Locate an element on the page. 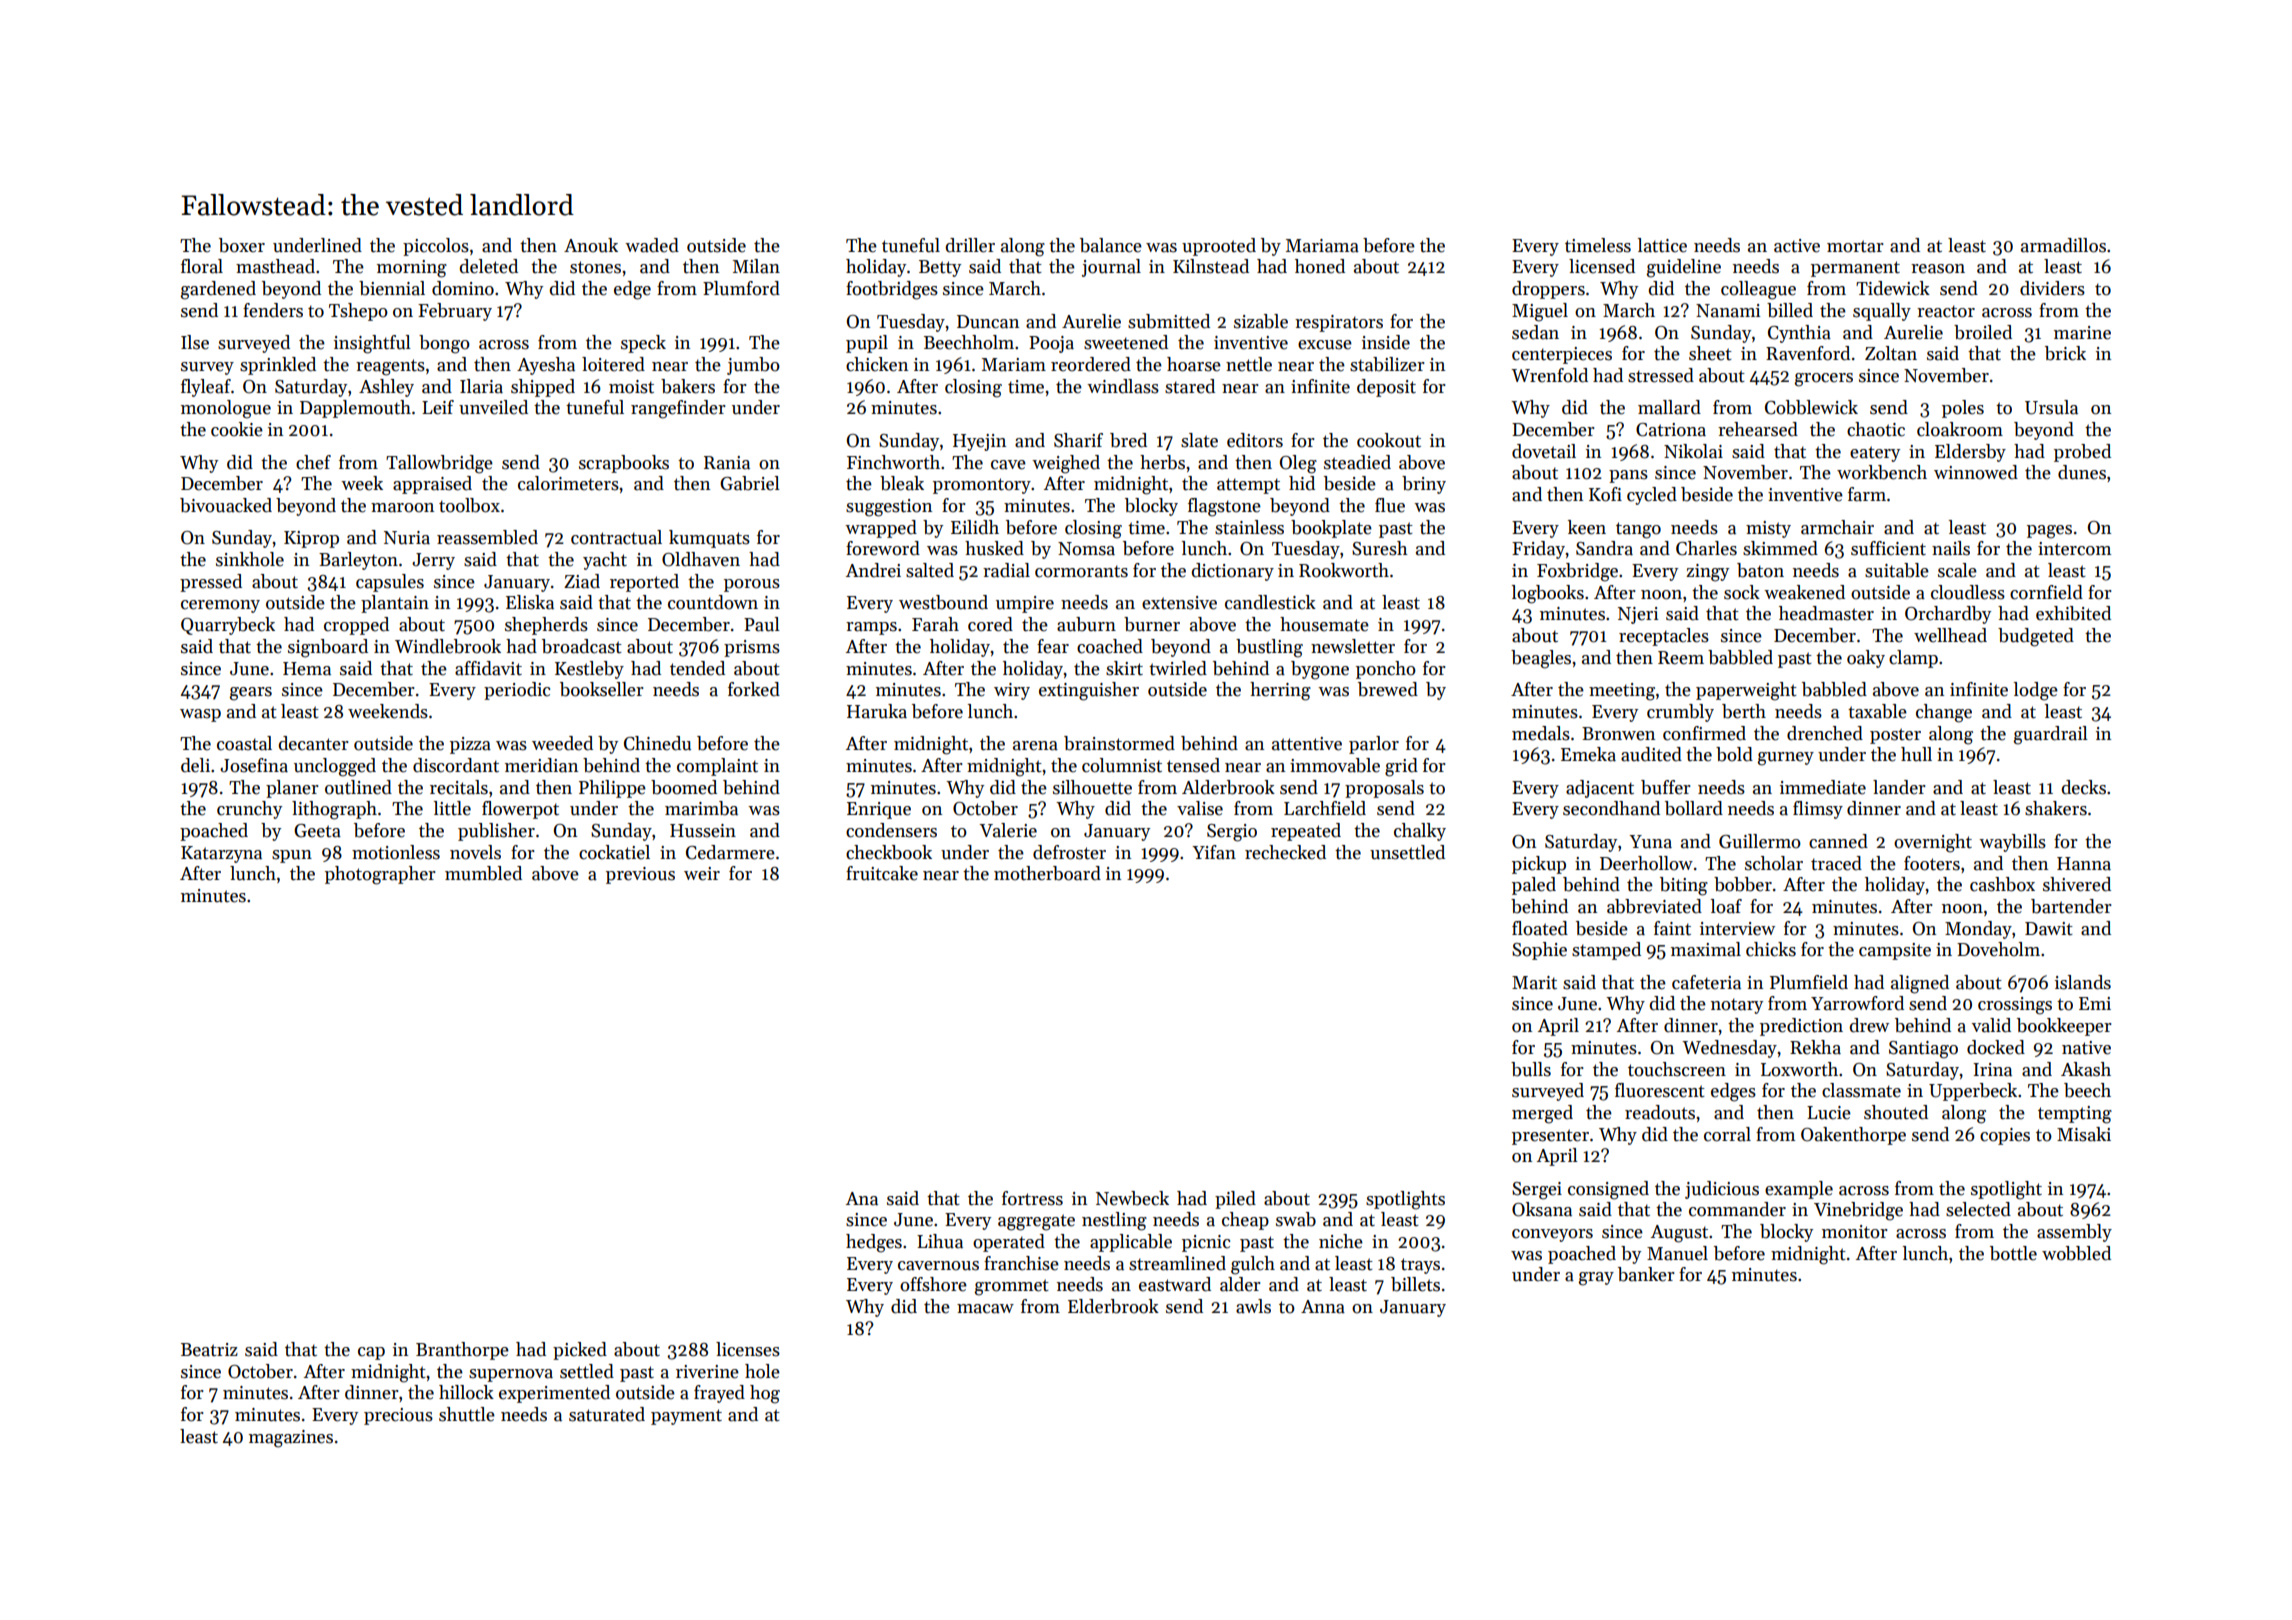 The height and width of the page is (1620, 2292). cashbox is located at coordinates (2002, 884).
